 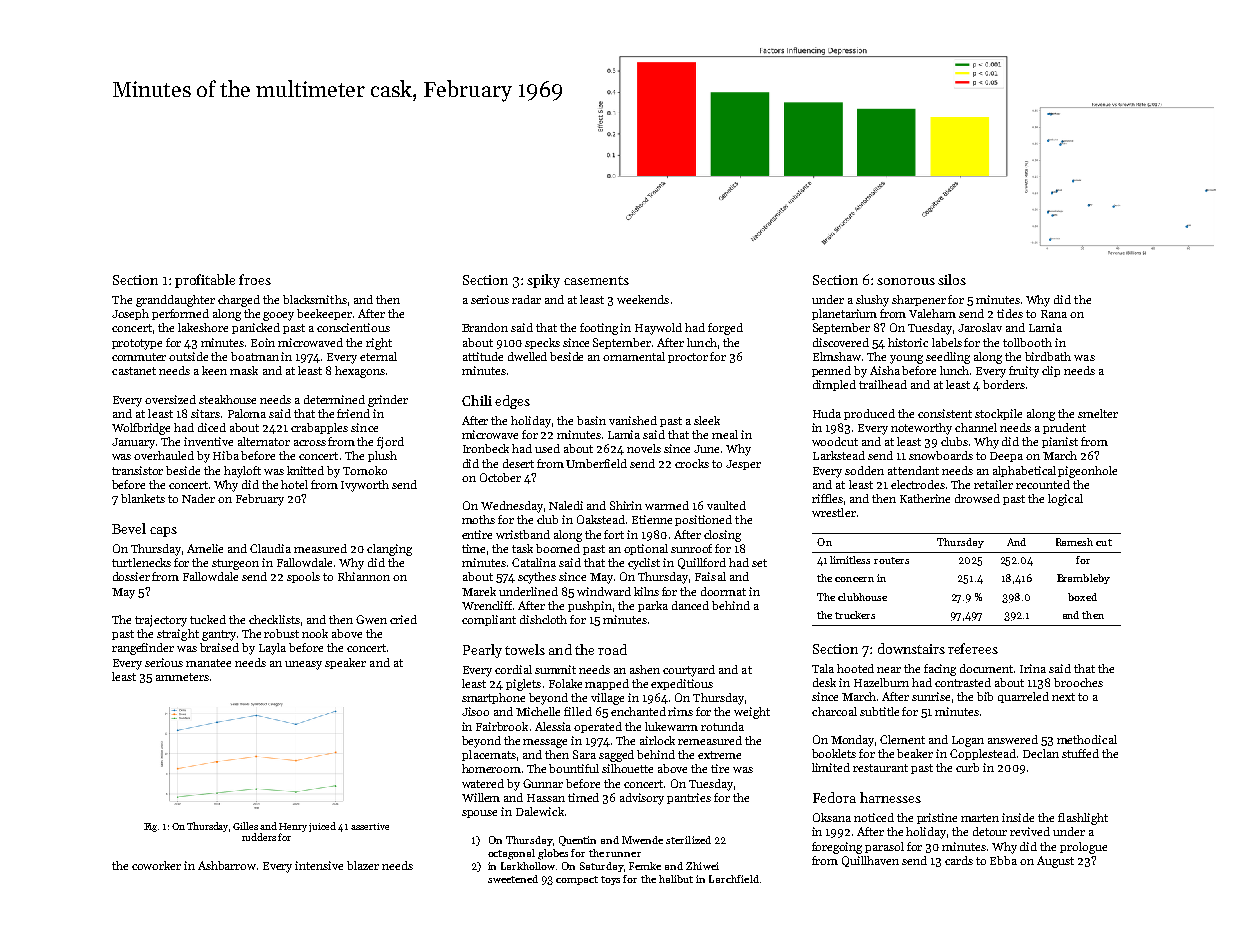 I want to click on pantries, so click(x=689, y=798).
